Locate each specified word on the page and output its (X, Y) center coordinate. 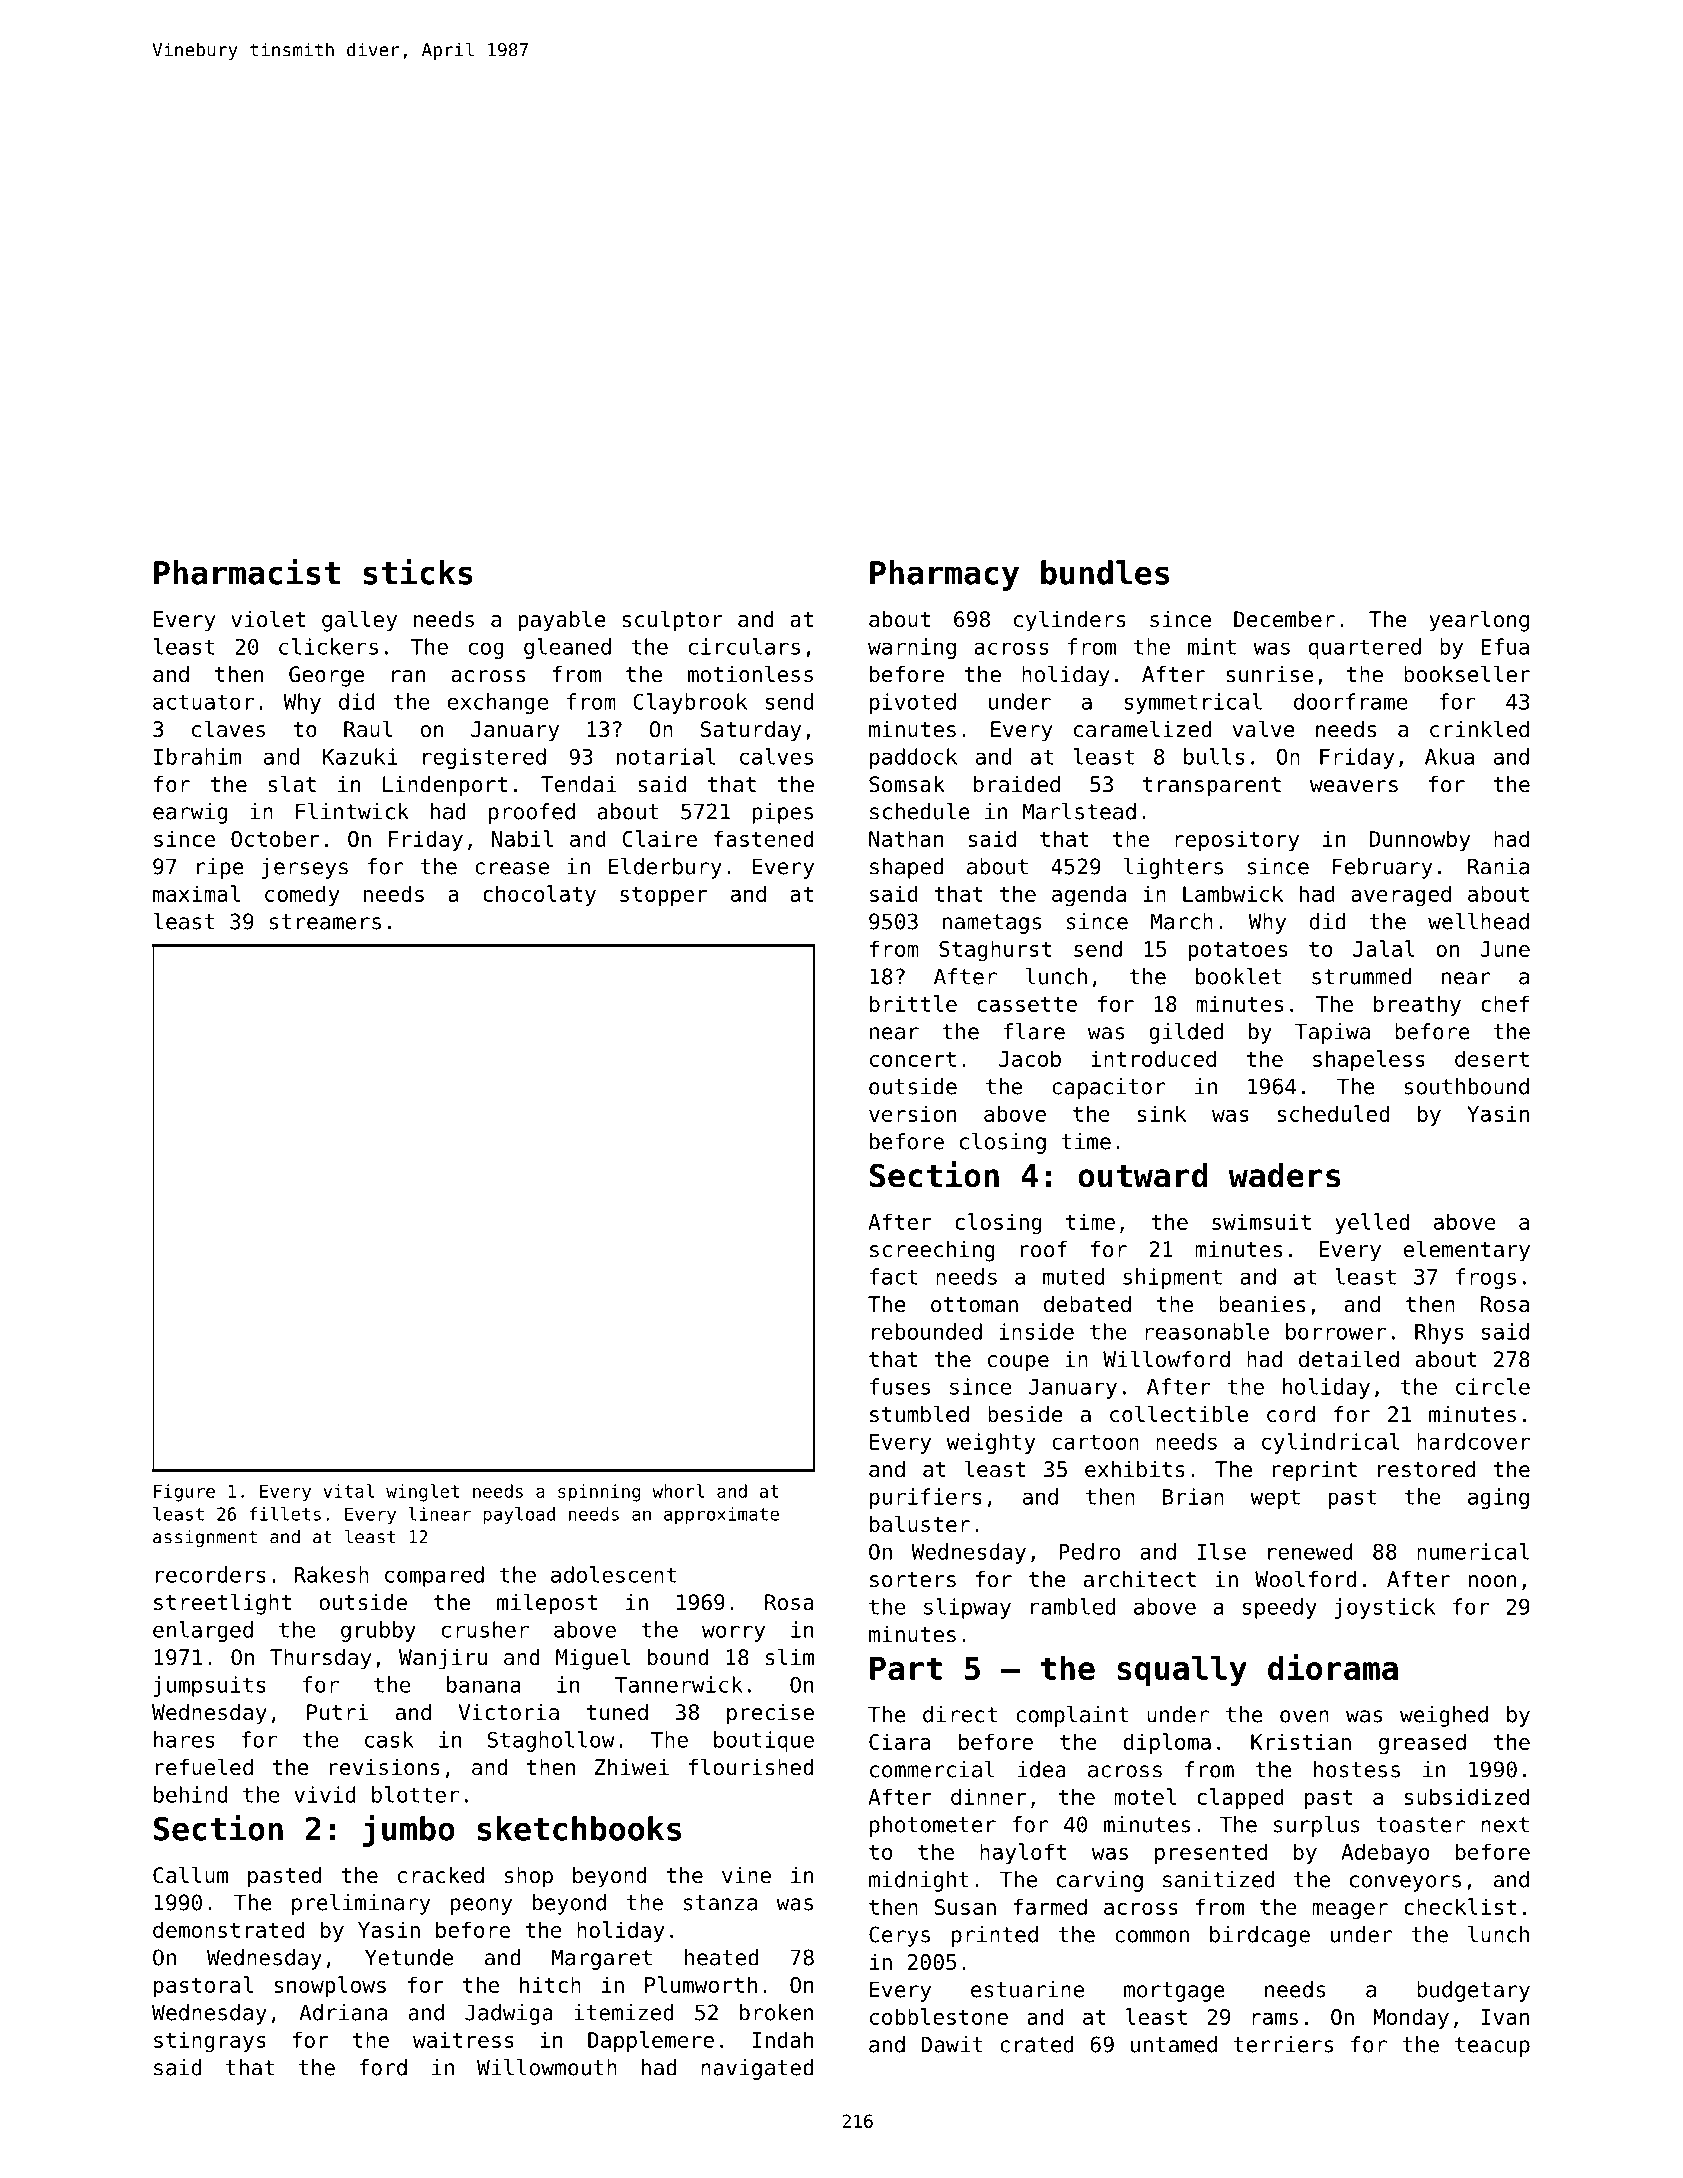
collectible (1179, 1414)
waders (1284, 1175)
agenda (1089, 896)
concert (913, 1059)
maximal (196, 893)
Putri (337, 1712)
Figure (184, 1493)
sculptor (672, 621)
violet (268, 619)
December (1284, 619)
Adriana (343, 2012)
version (912, 1113)
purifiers (926, 1498)
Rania (1498, 866)
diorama (1333, 1667)
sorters (913, 1580)
